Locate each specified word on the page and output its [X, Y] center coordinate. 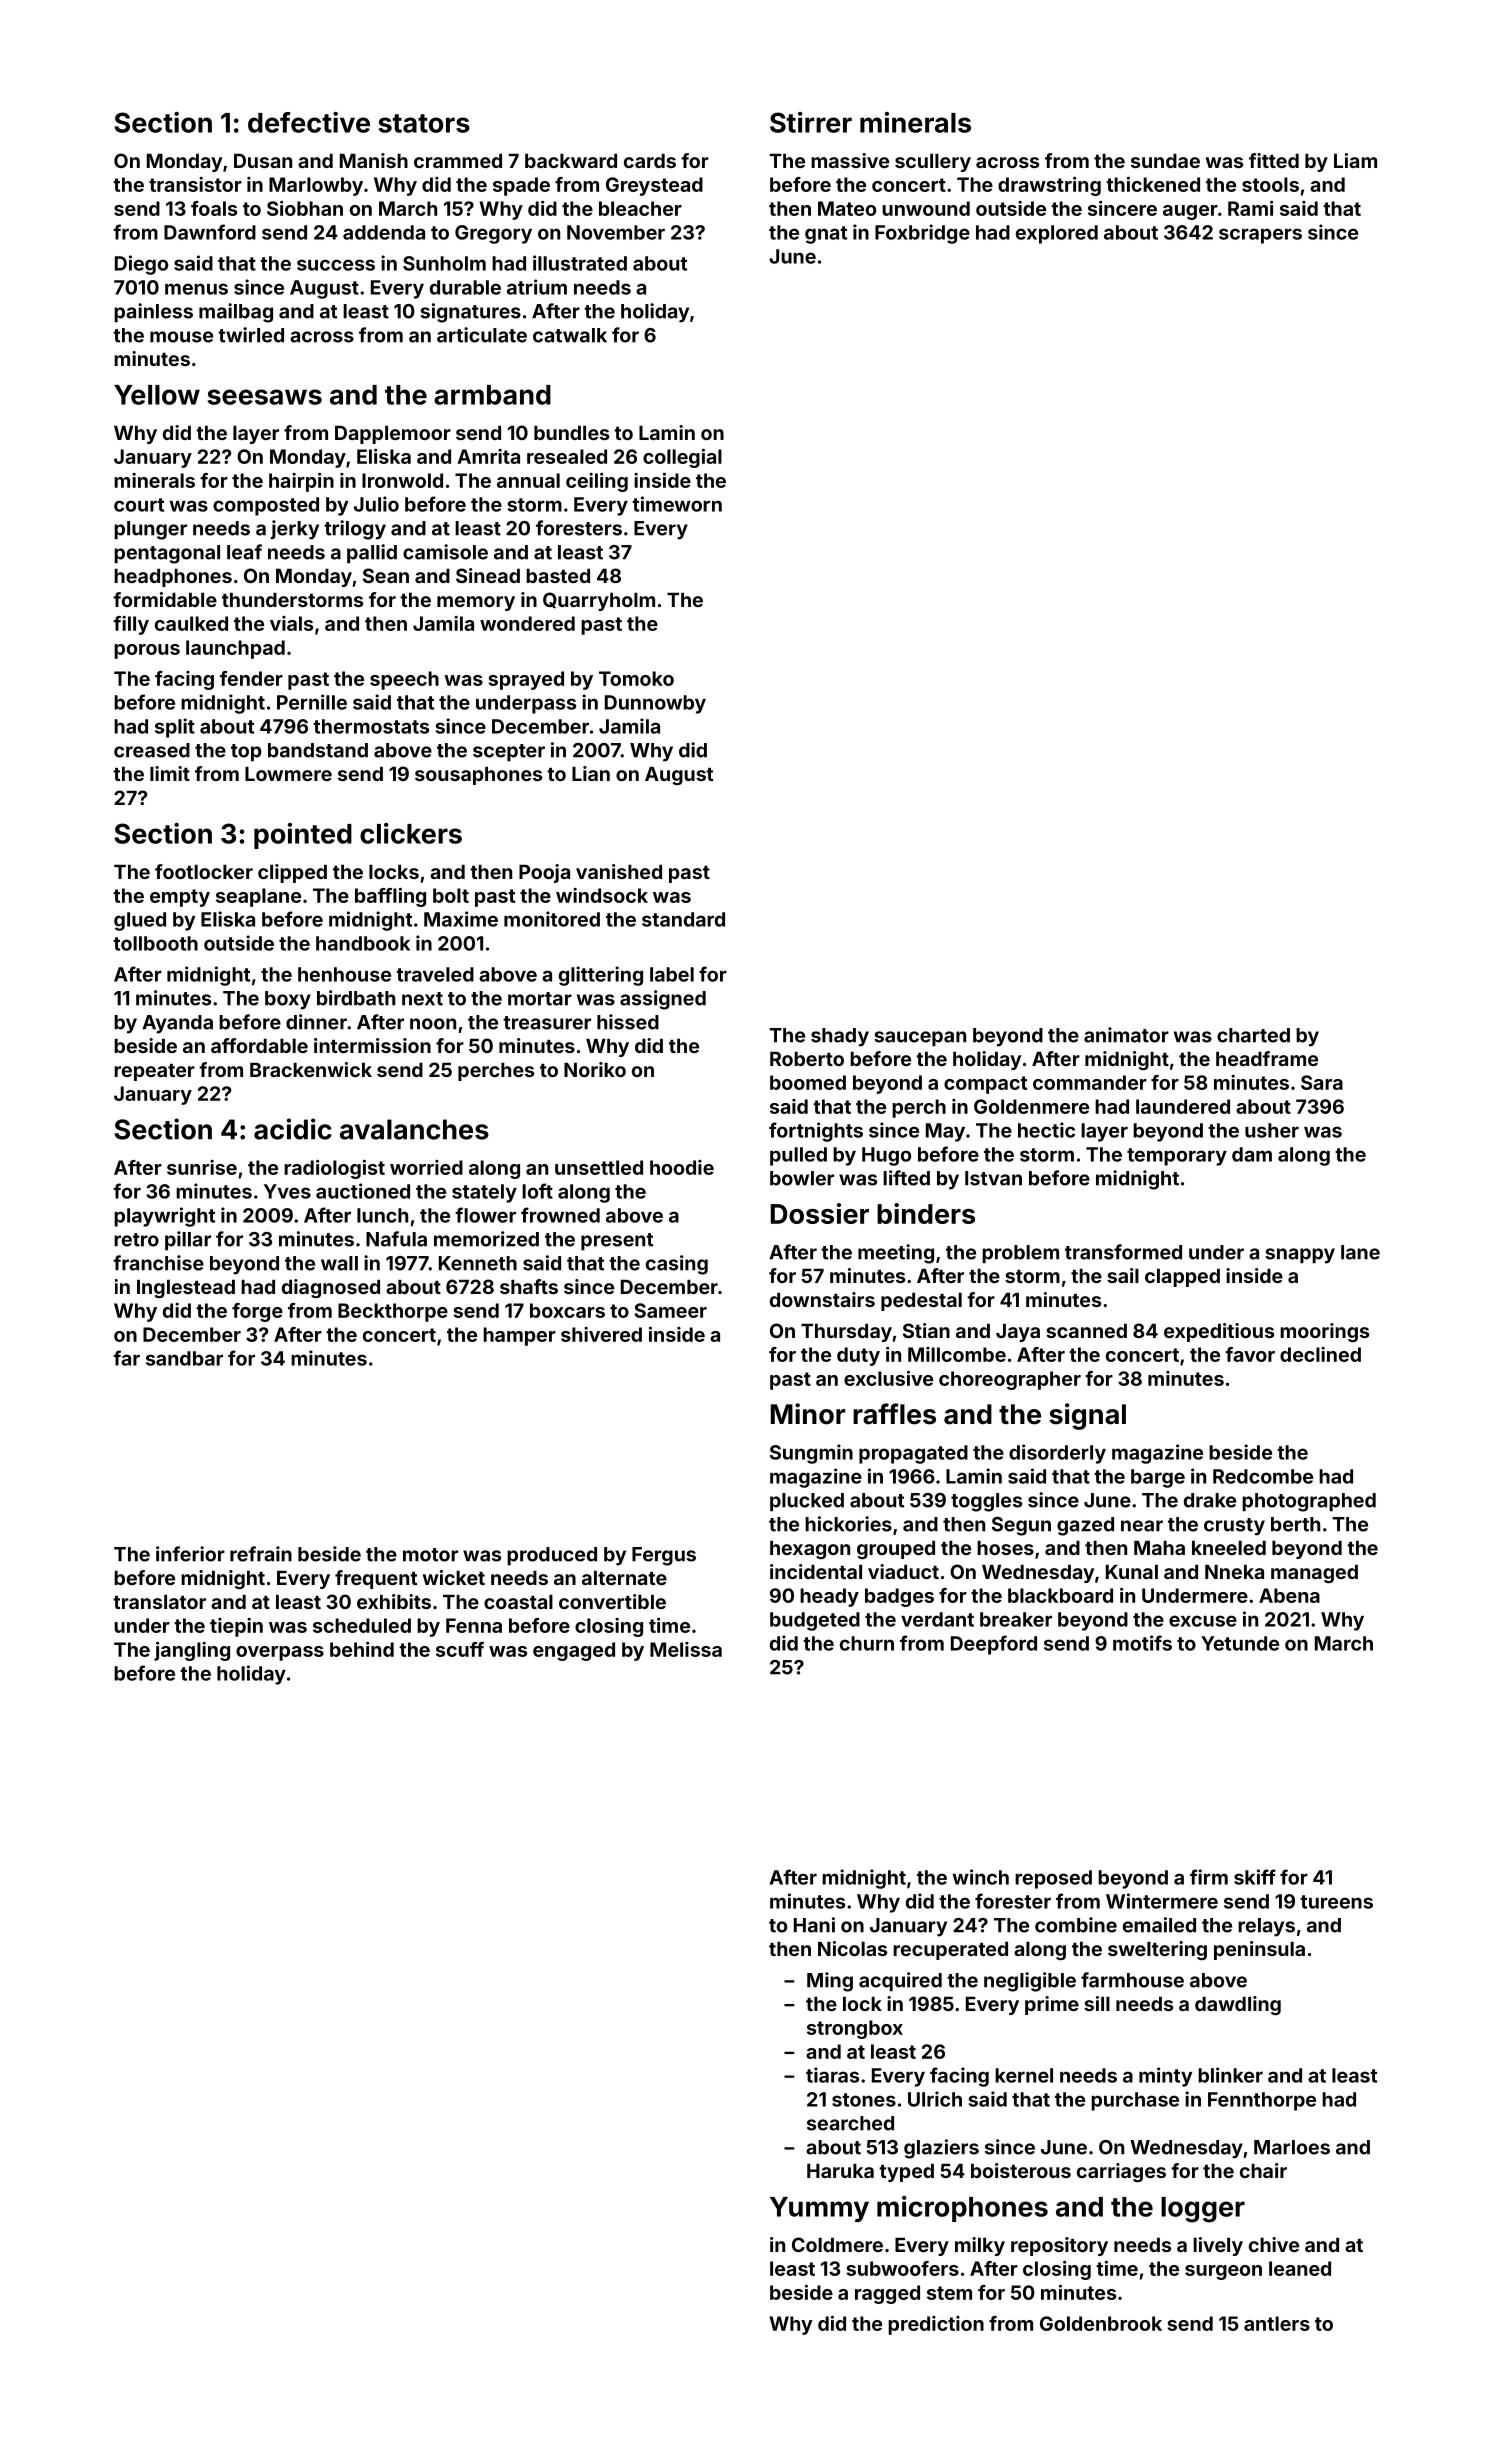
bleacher [640, 208]
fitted [1274, 160]
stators [424, 123]
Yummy [819, 2209]
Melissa [686, 1649]
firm [1209, 1877]
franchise [158, 1263]
